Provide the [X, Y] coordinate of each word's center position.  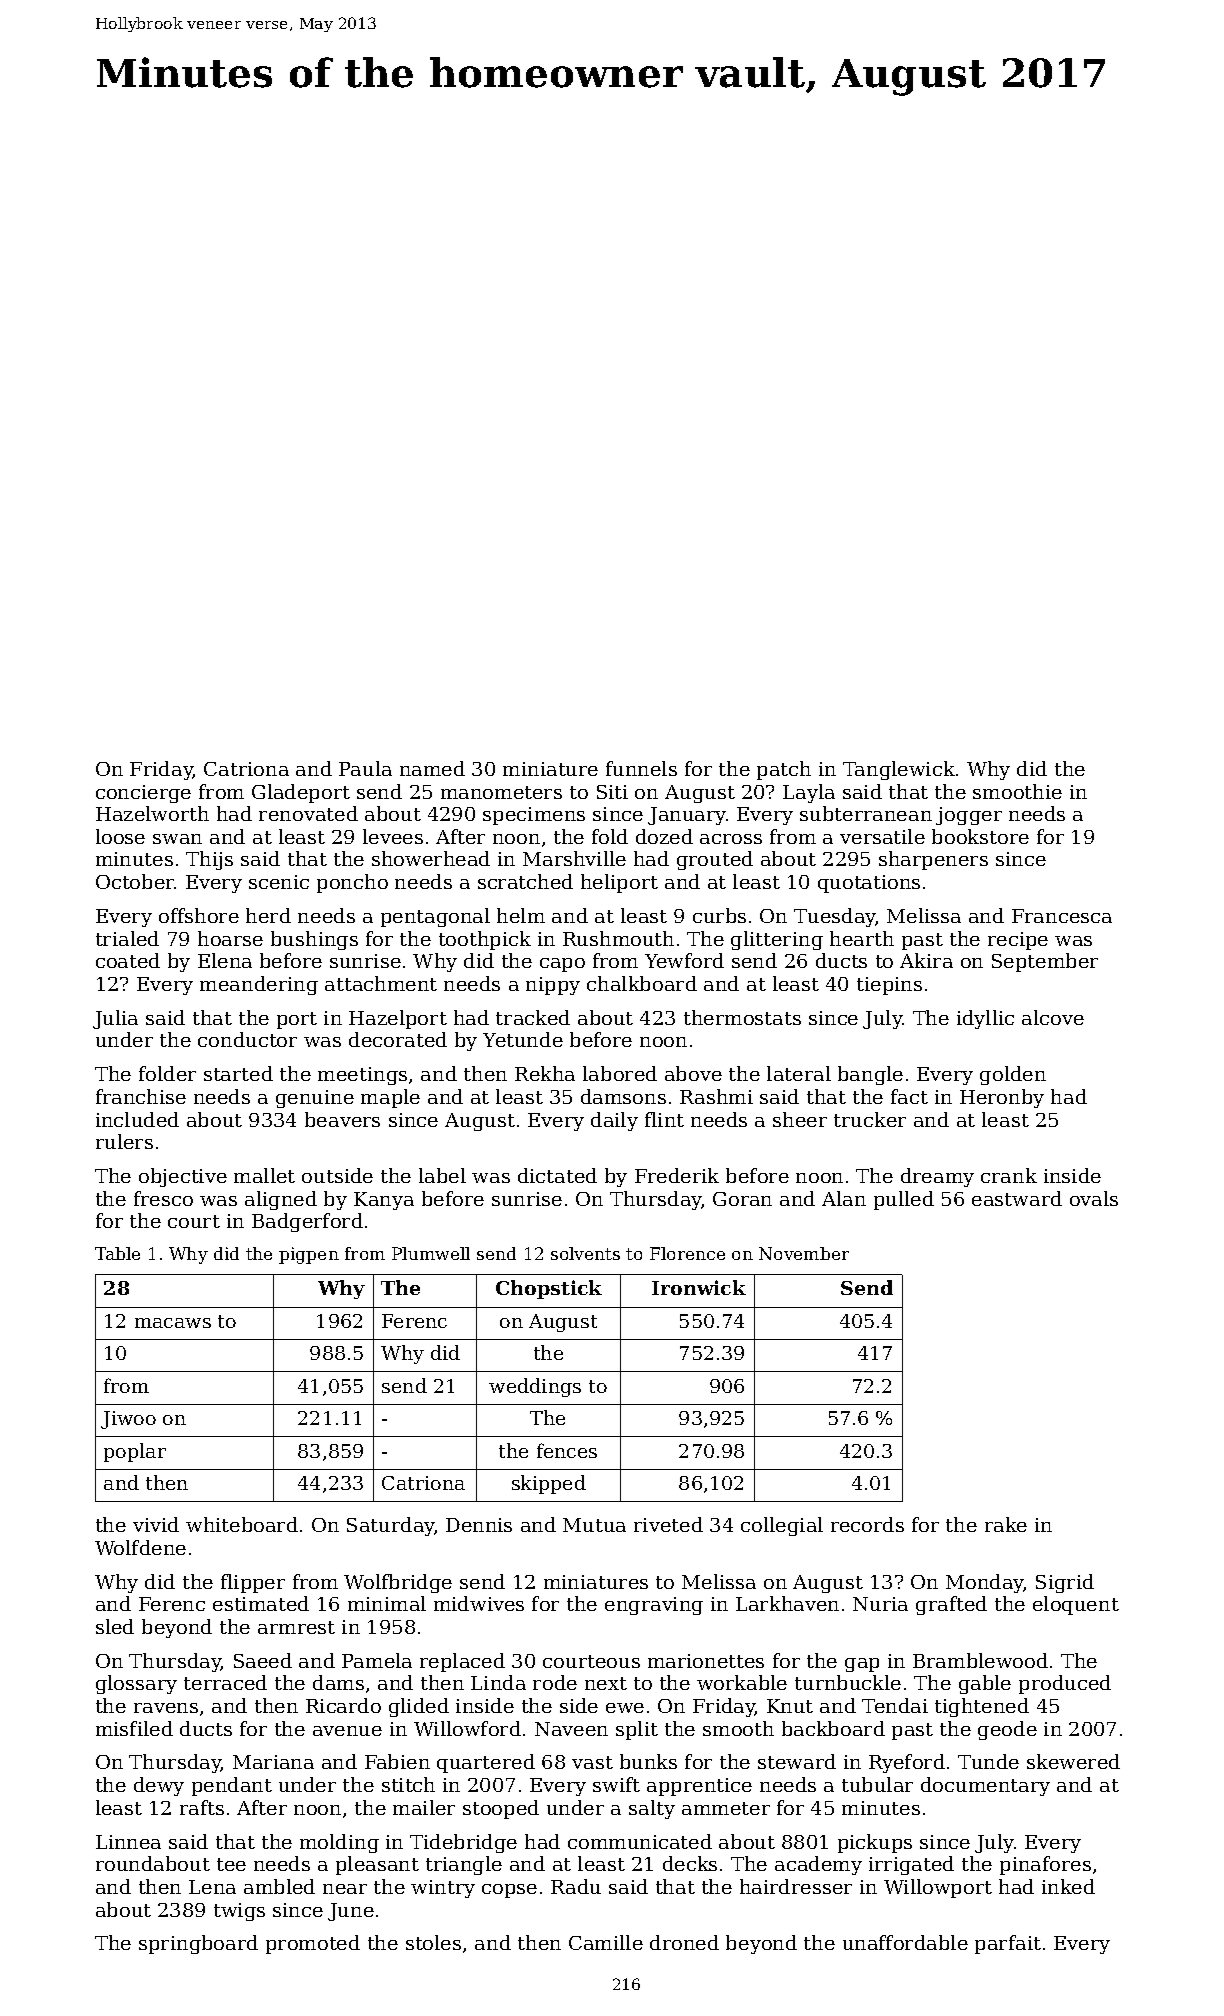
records [867, 1524]
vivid [156, 1524]
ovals [1094, 1198]
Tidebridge [463, 1843]
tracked [533, 1017]
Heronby [1002, 1098]
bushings [314, 940]
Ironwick [699, 1287]
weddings [535, 1387]
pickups [875, 1843]
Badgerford [307, 1222]
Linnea [128, 1842]
